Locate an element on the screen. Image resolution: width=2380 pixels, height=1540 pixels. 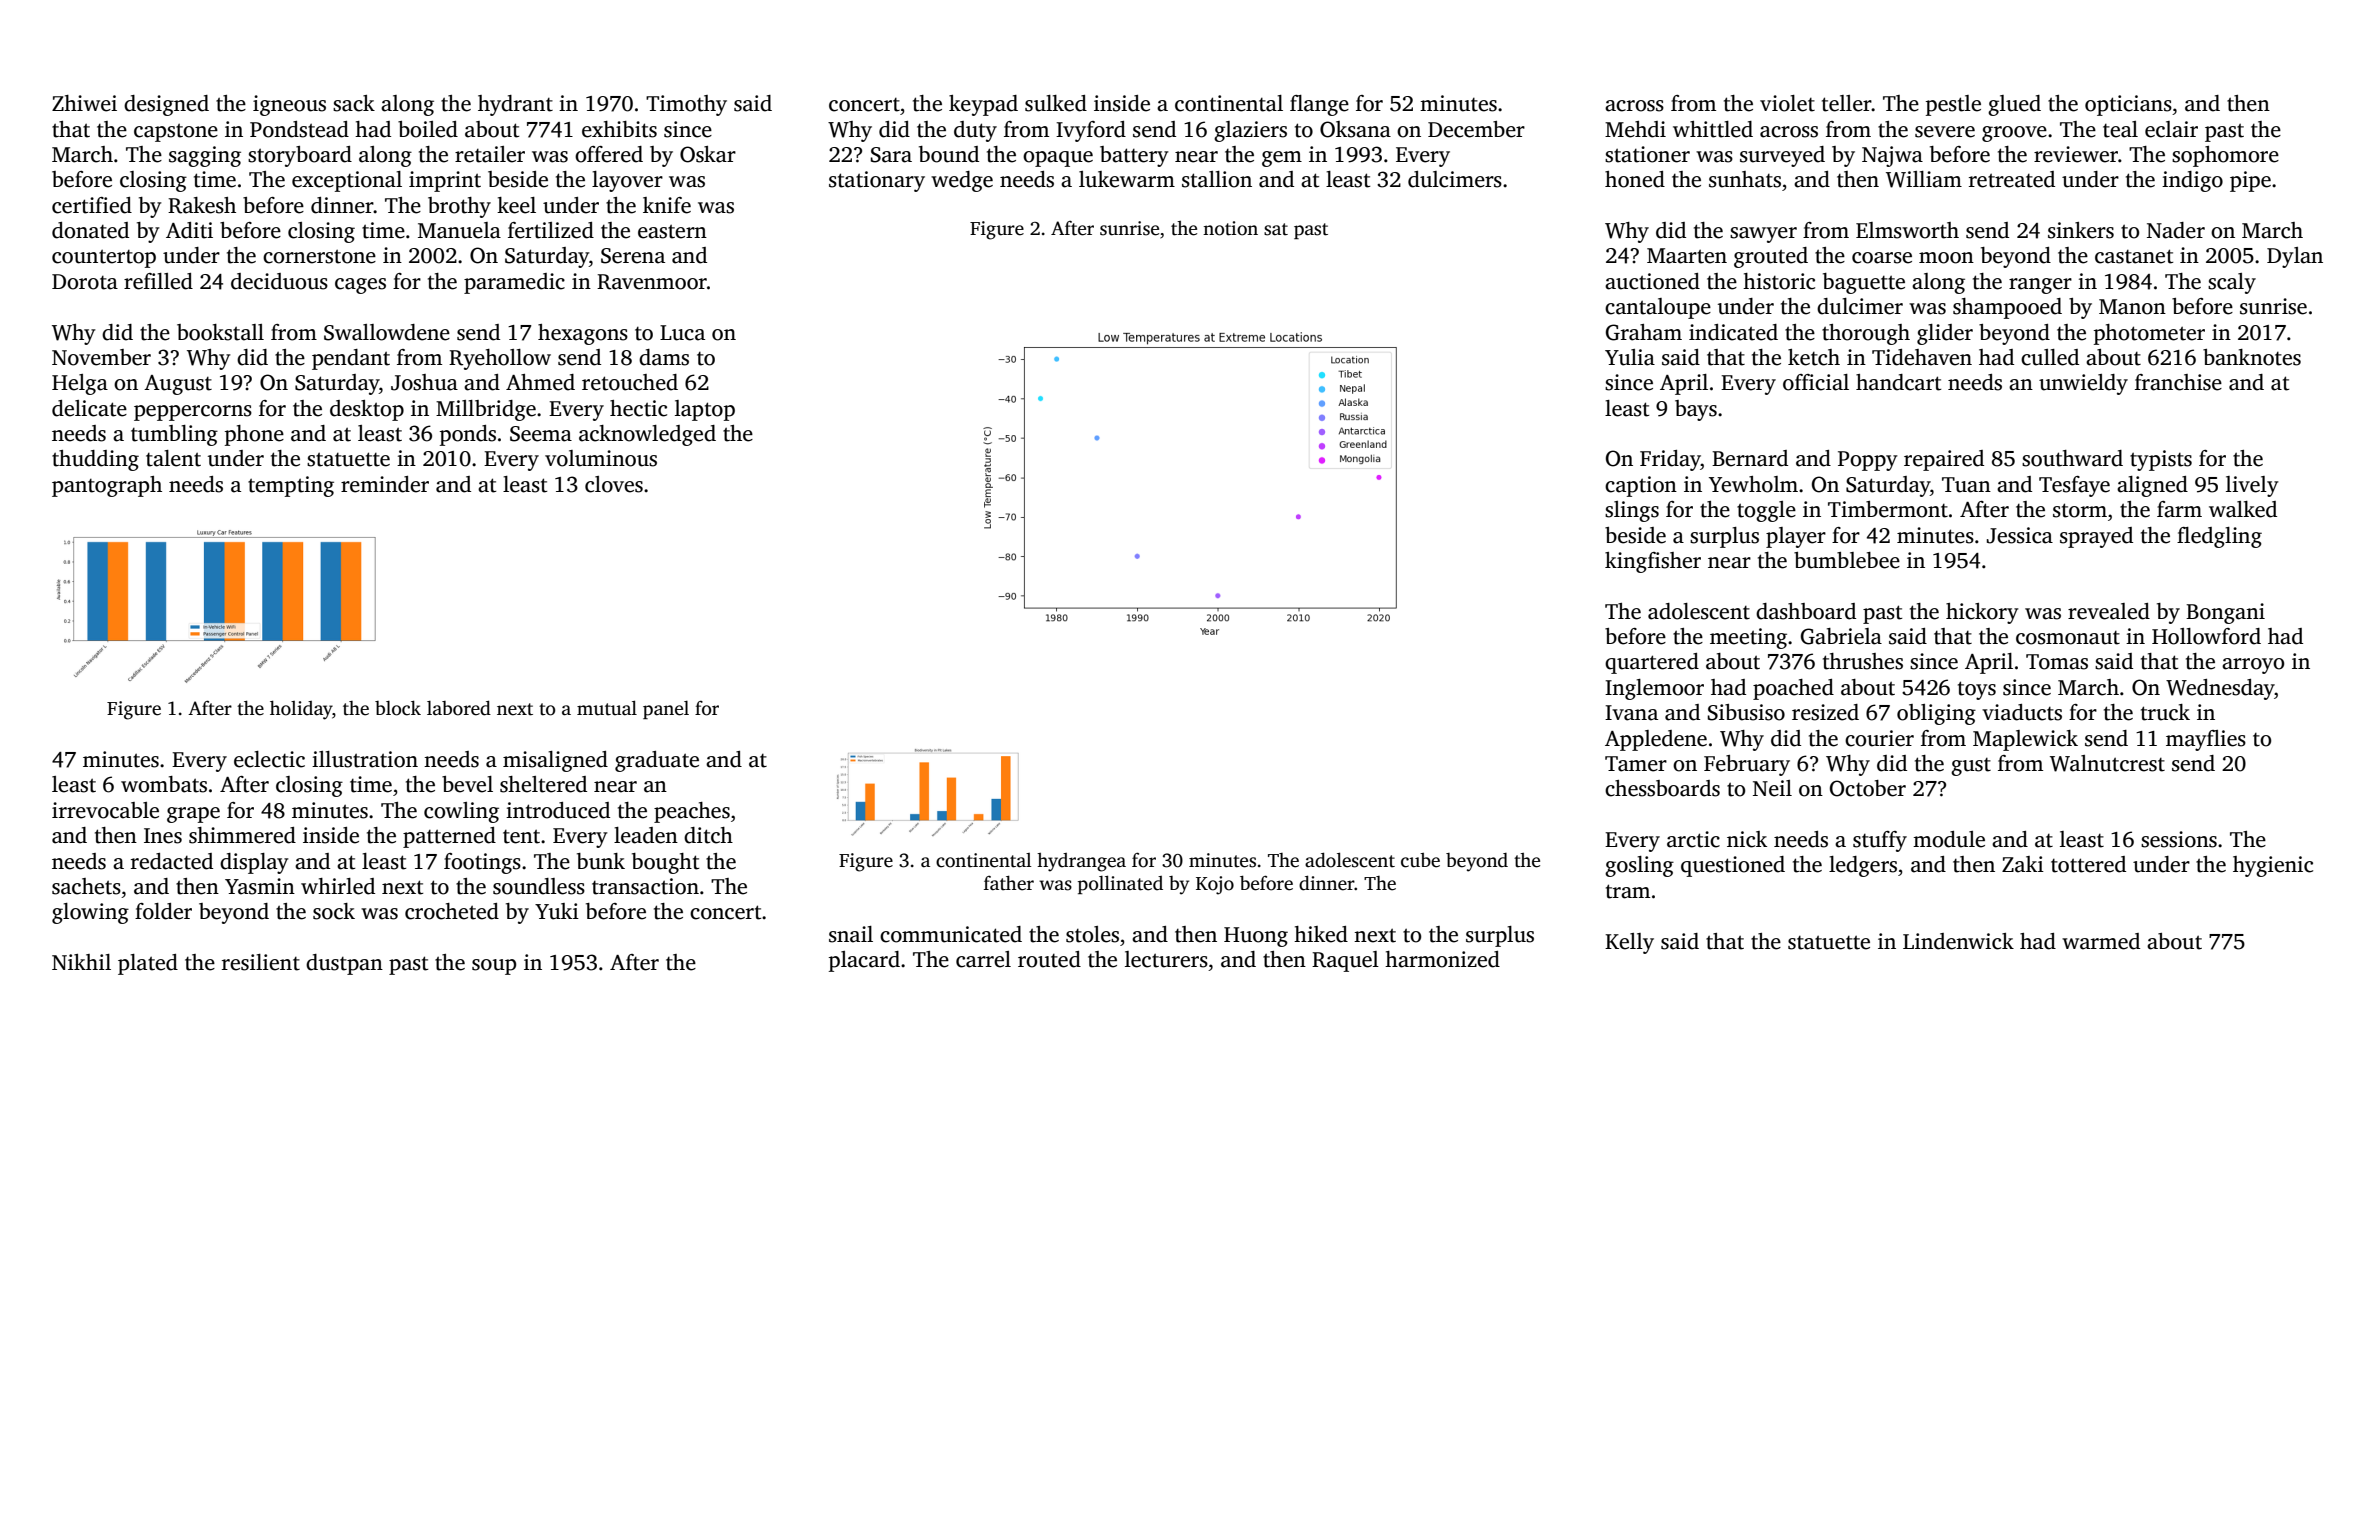
Luca is located at coordinates (682, 333).
